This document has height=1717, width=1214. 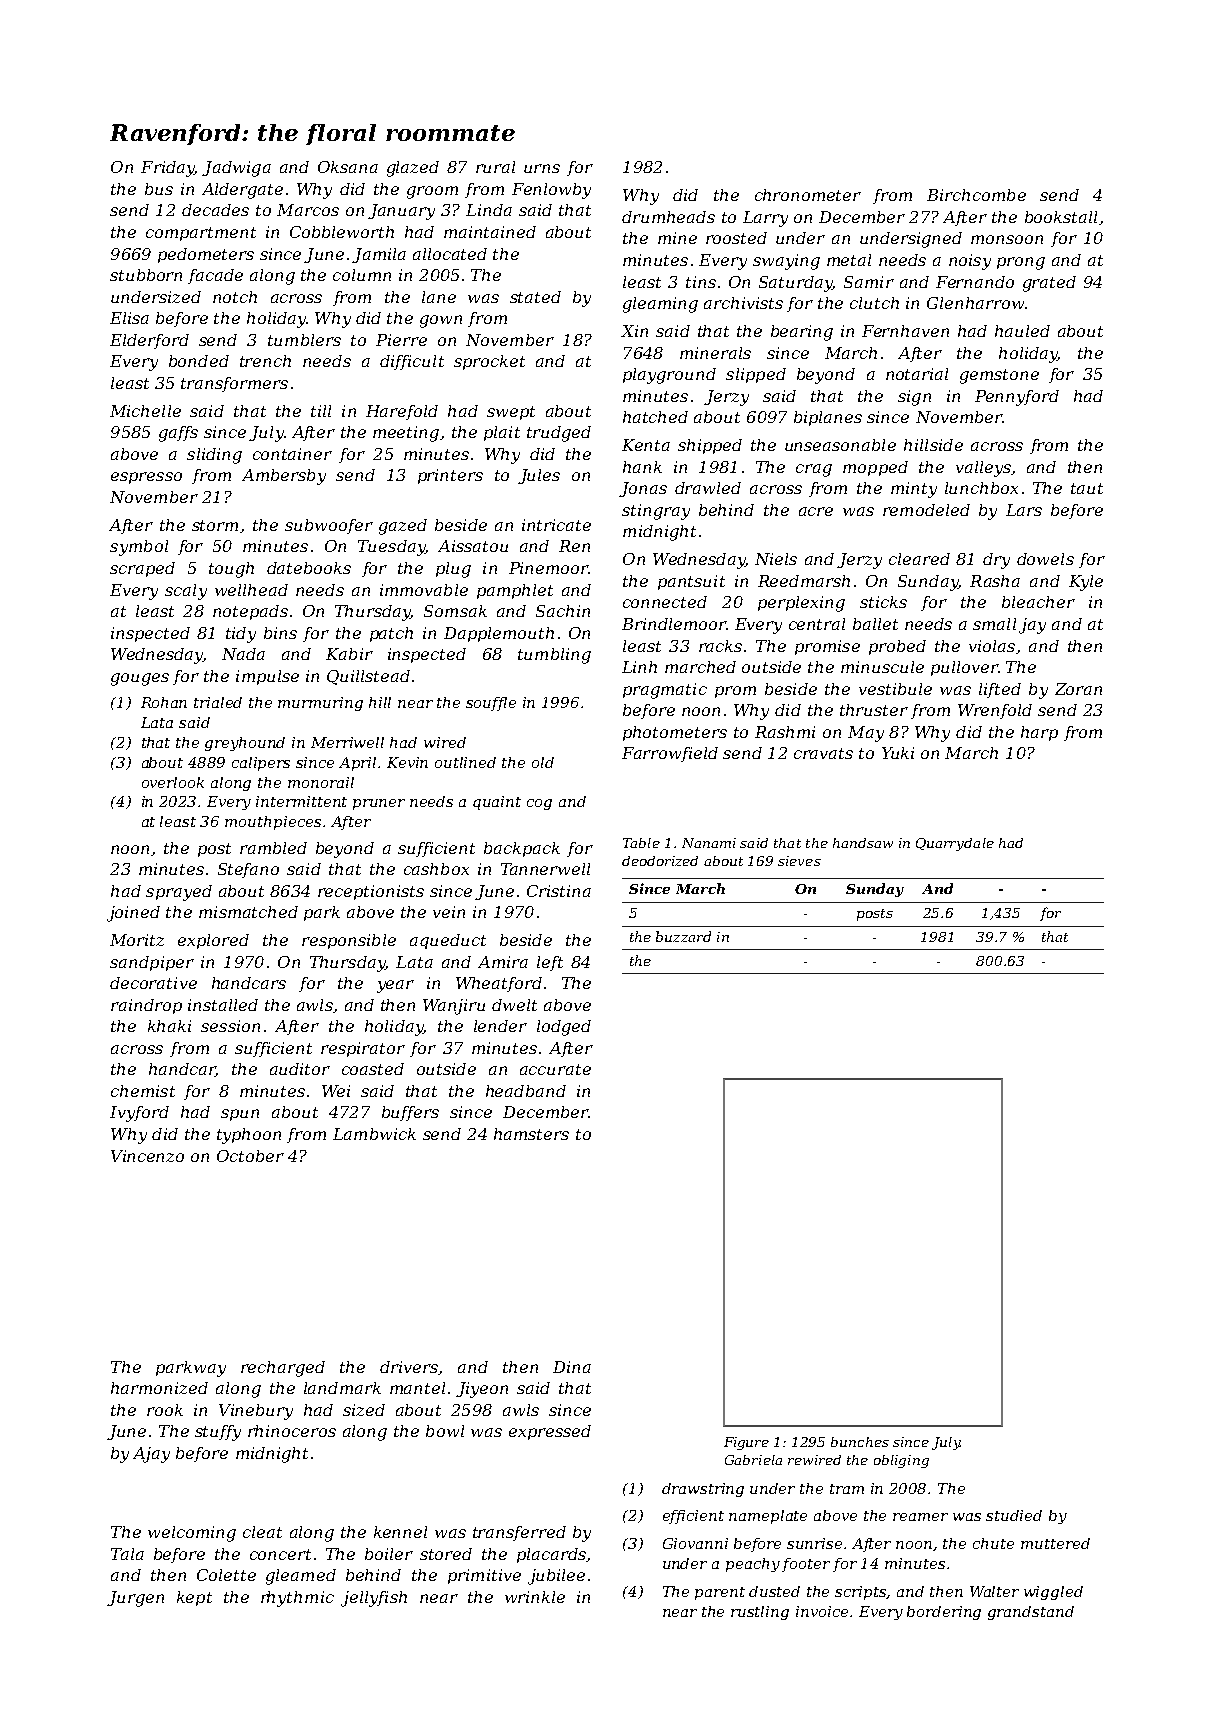 What do you see at coordinates (368, 677) in the document?
I see `Quillstead` at bounding box center [368, 677].
